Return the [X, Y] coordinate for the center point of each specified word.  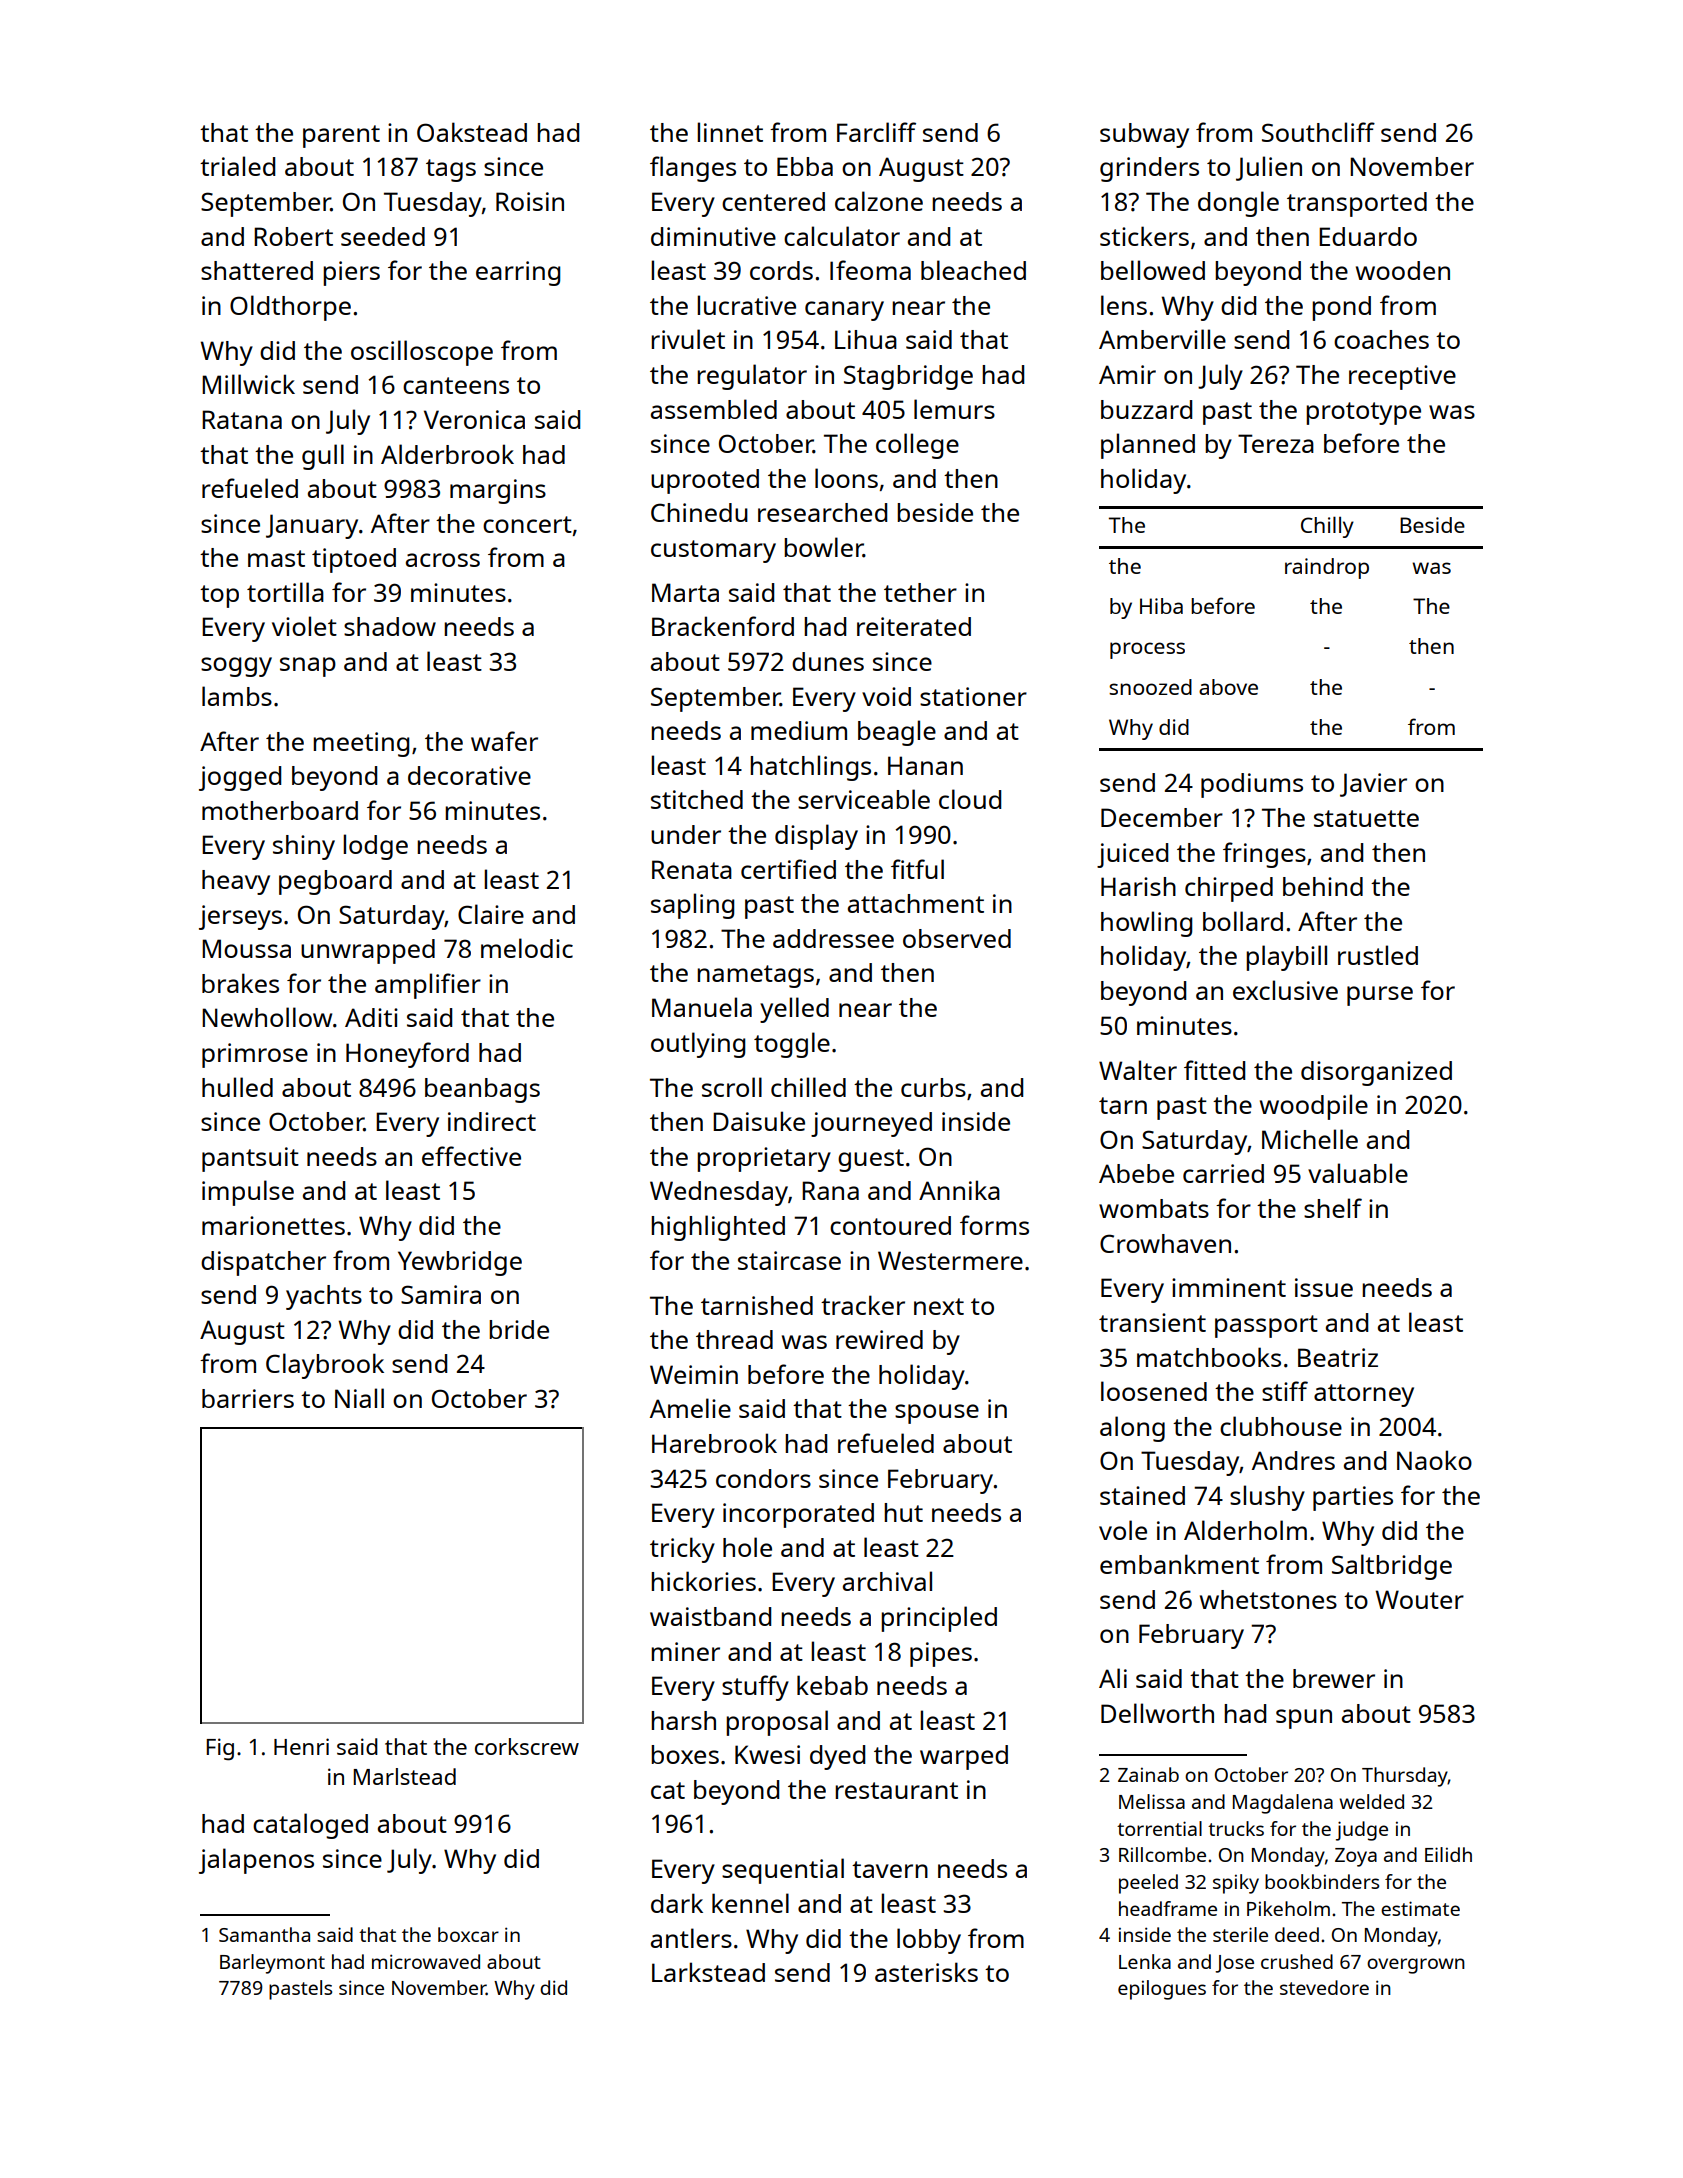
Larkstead [708, 1972]
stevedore [1324, 1987]
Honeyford [407, 1055]
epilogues [1162, 1990]
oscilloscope [422, 353]
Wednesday [719, 1193]
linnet [730, 132]
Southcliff [1318, 132]
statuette [1366, 818]
